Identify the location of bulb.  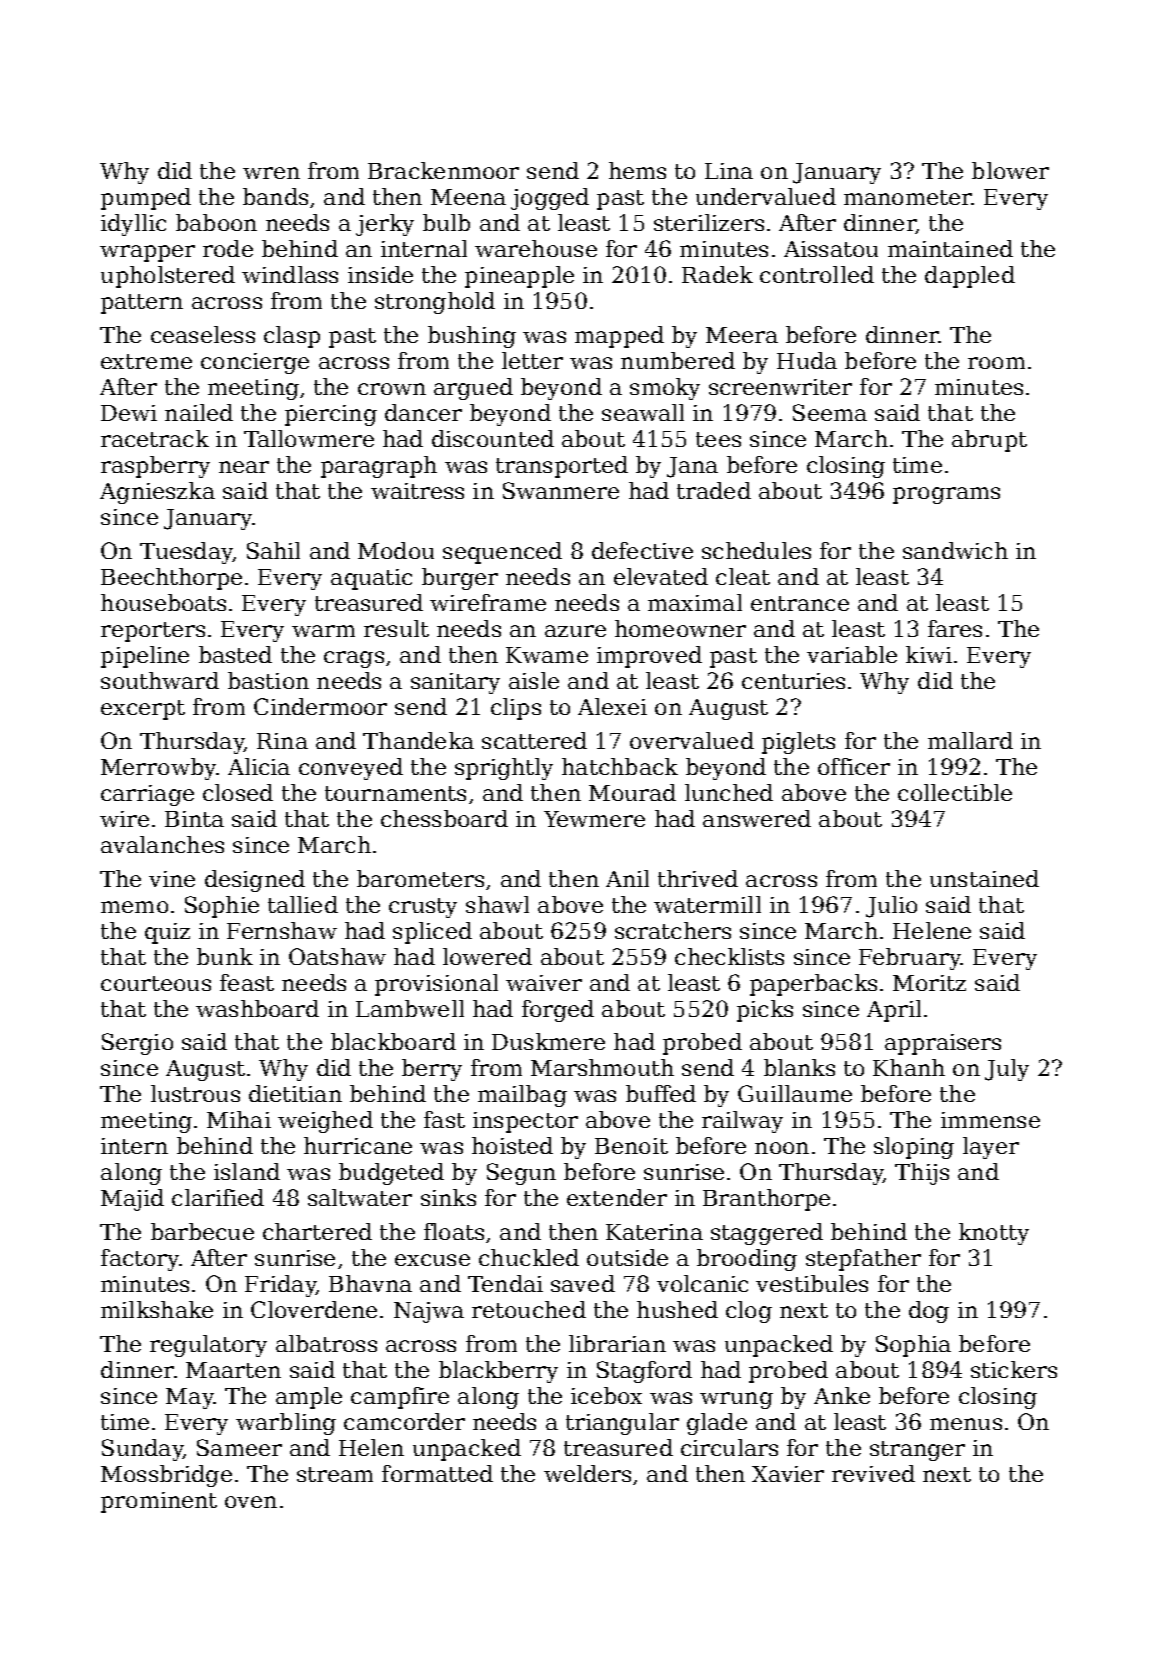
(446, 222).
